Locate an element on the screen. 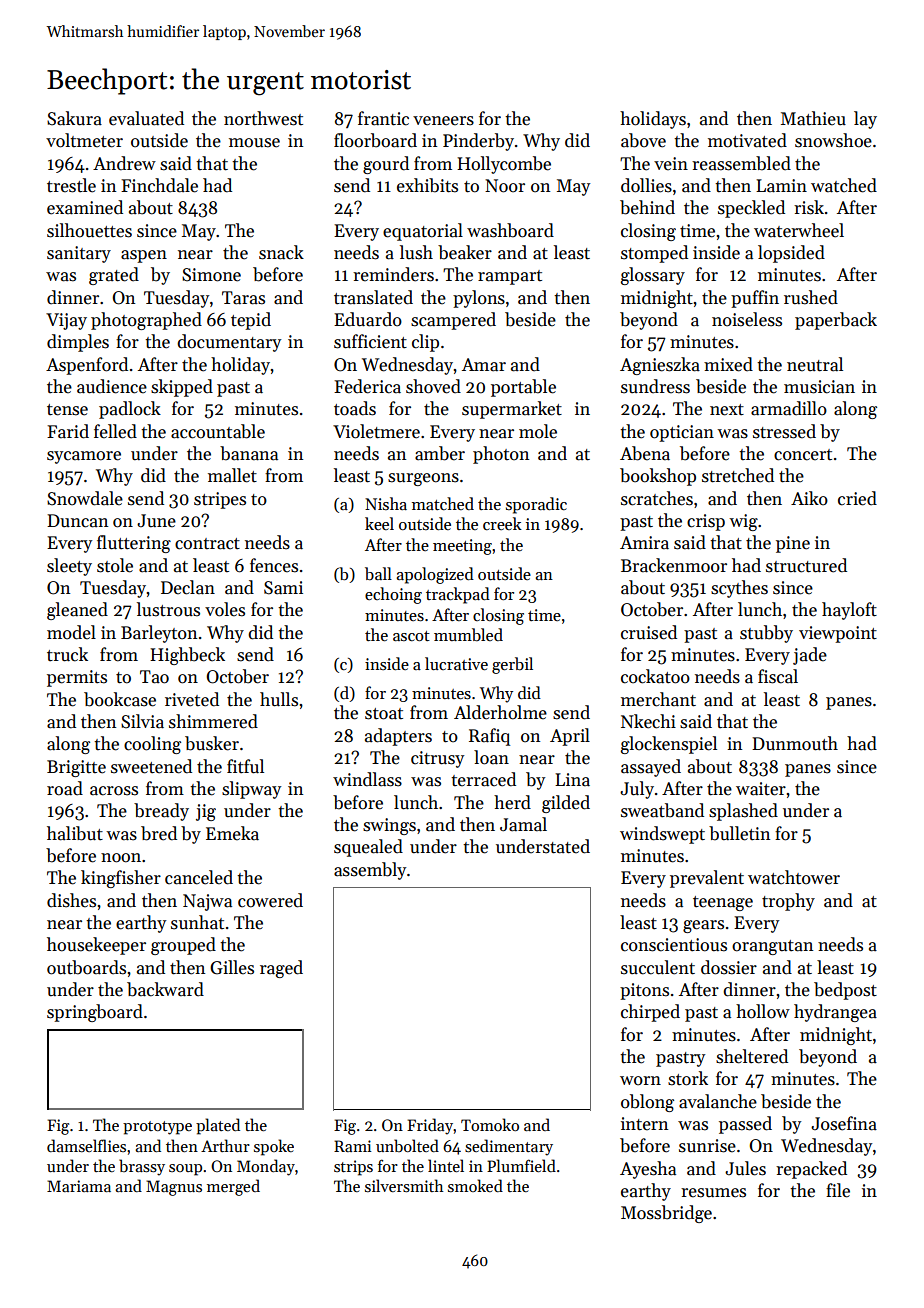  brassy is located at coordinates (142, 1167).
